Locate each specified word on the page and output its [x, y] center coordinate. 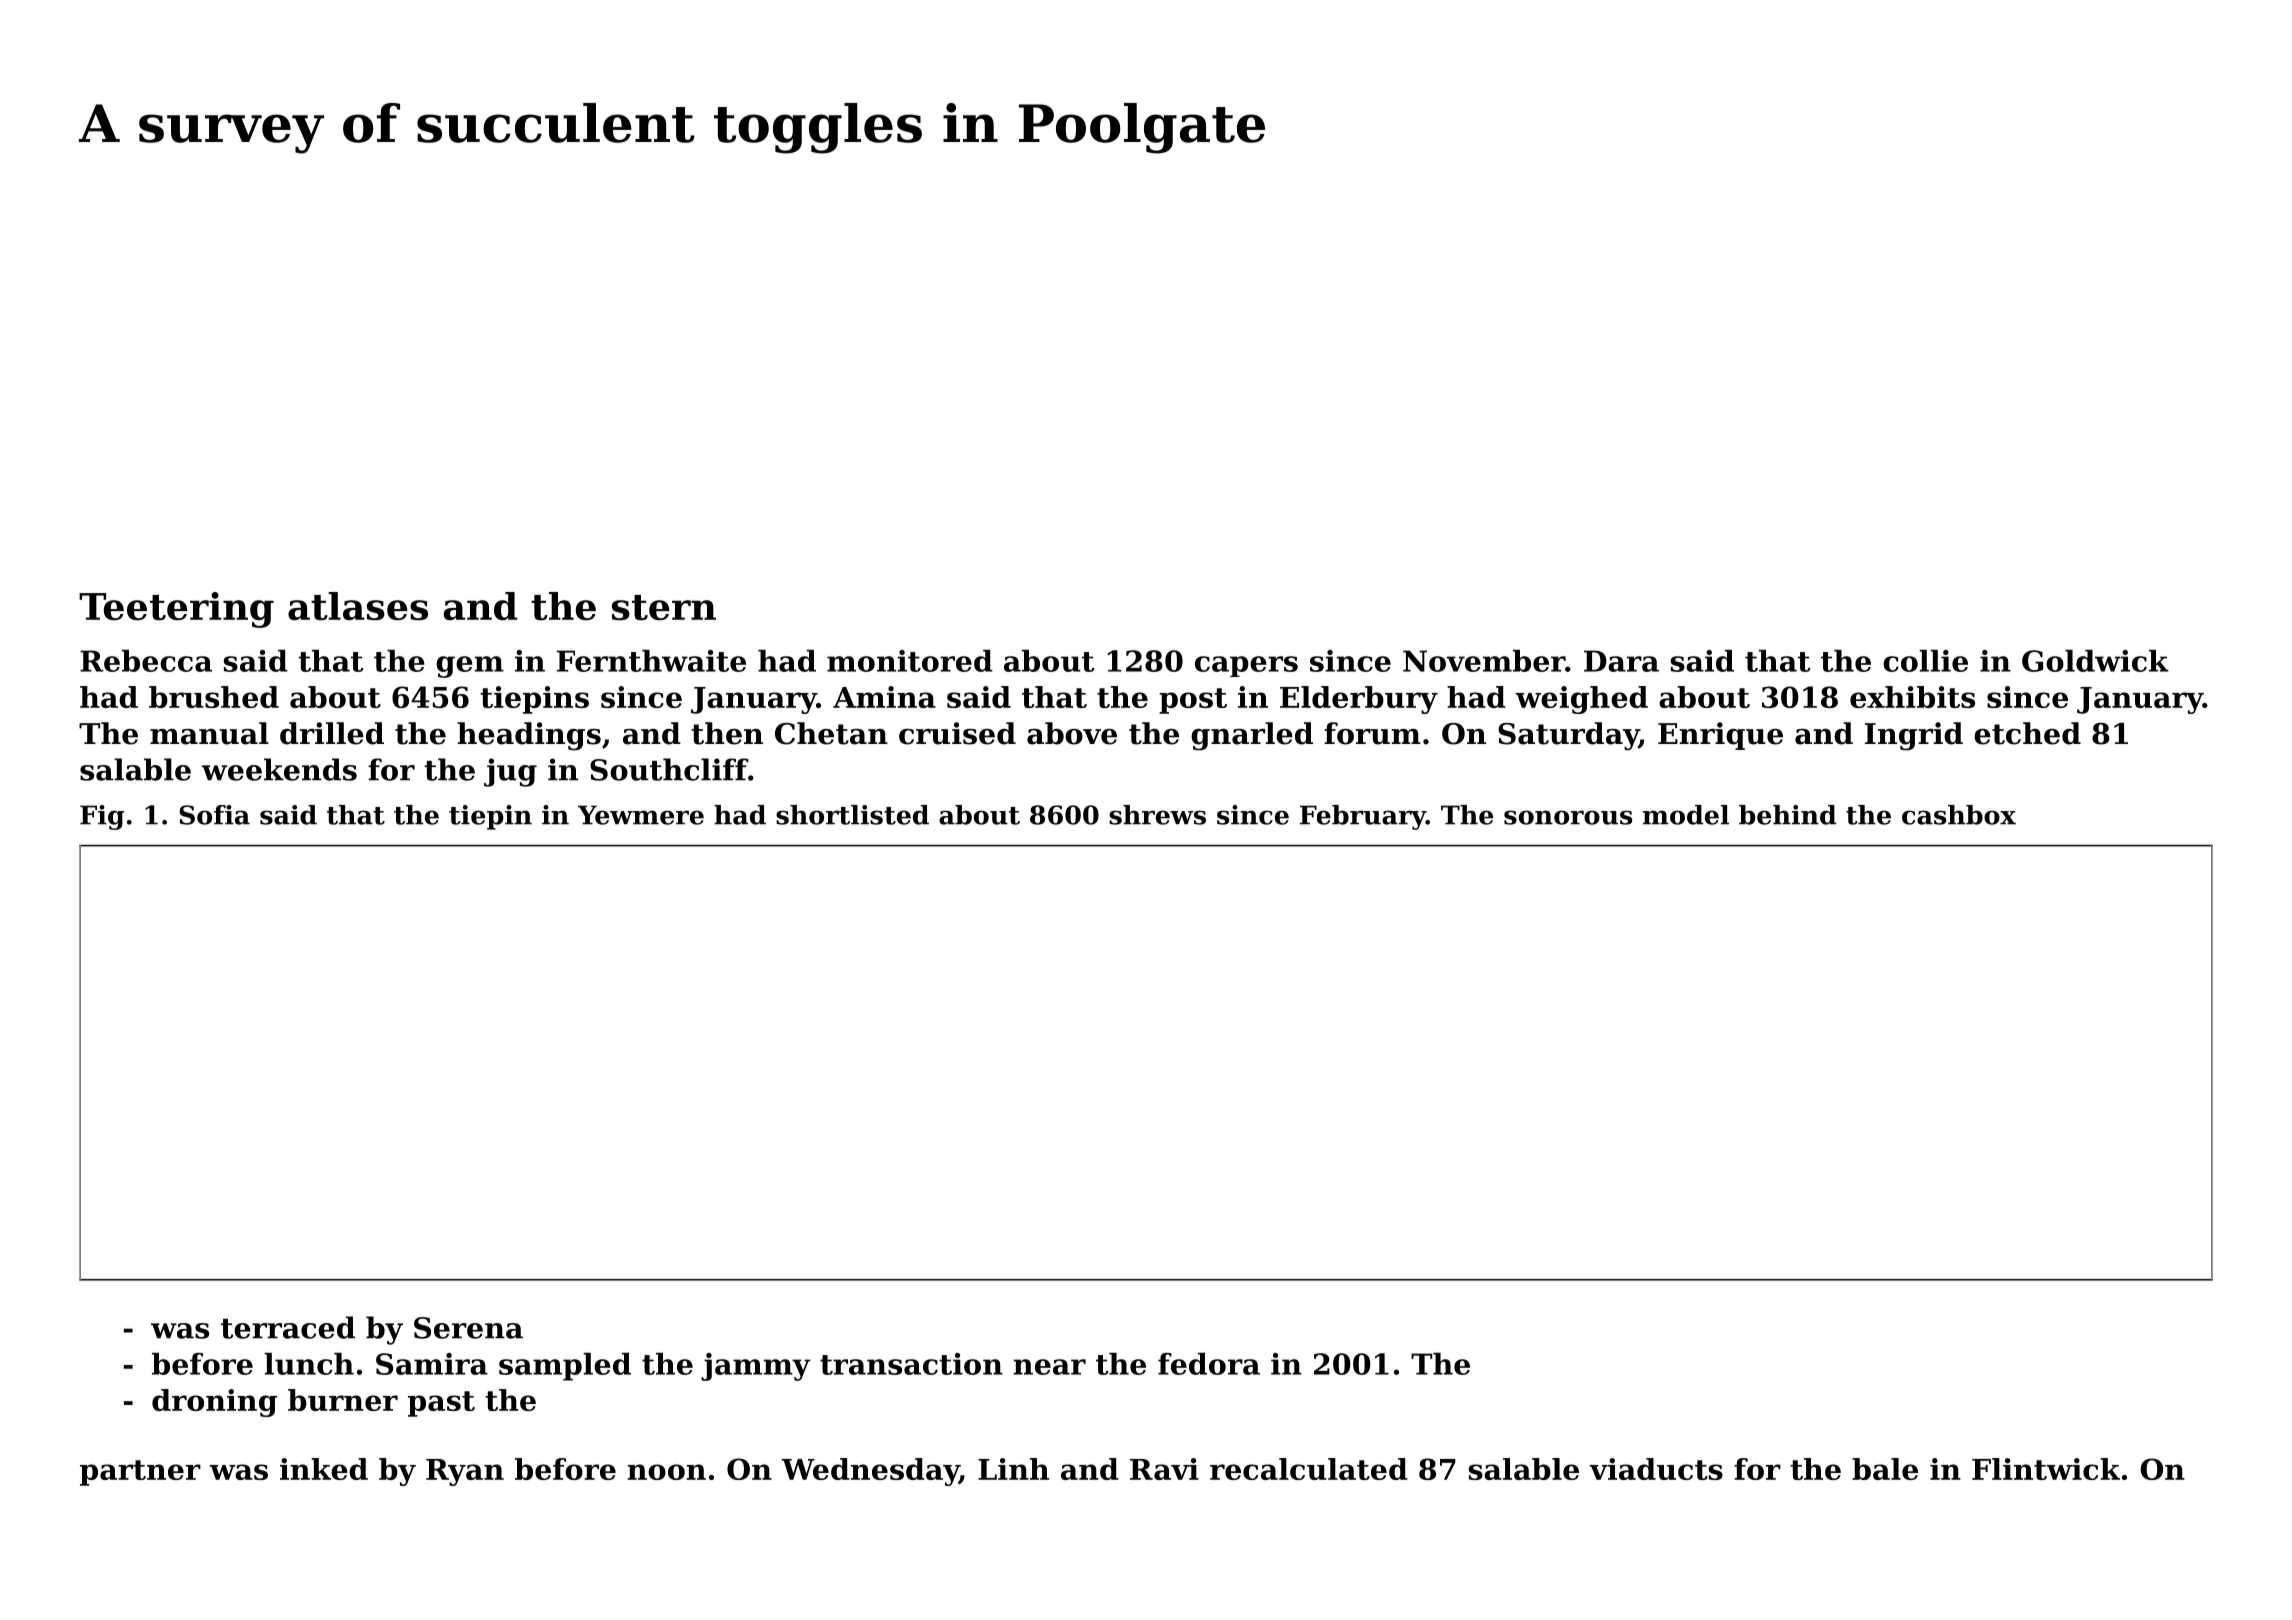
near [1049, 1367]
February [1363, 817]
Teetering [176, 610]
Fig [102, 817]
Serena [468, 1328]
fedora [1209, 1364]
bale [1885, 1469]
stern [664, 608]
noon [666, 1472]
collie [1925, 661]
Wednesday [870, 1472]
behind [1787, 815]
